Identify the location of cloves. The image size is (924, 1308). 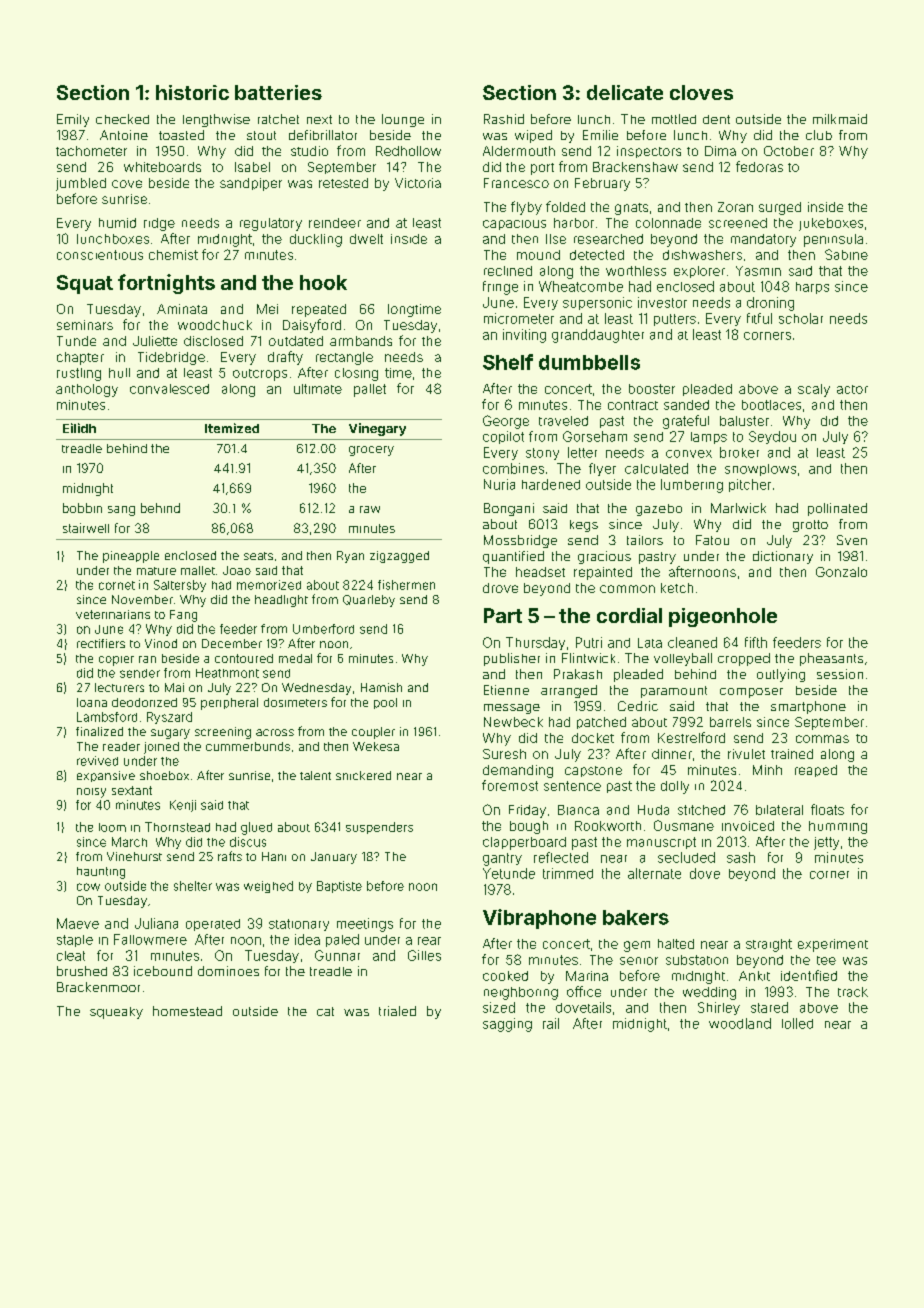
(701, 92).
